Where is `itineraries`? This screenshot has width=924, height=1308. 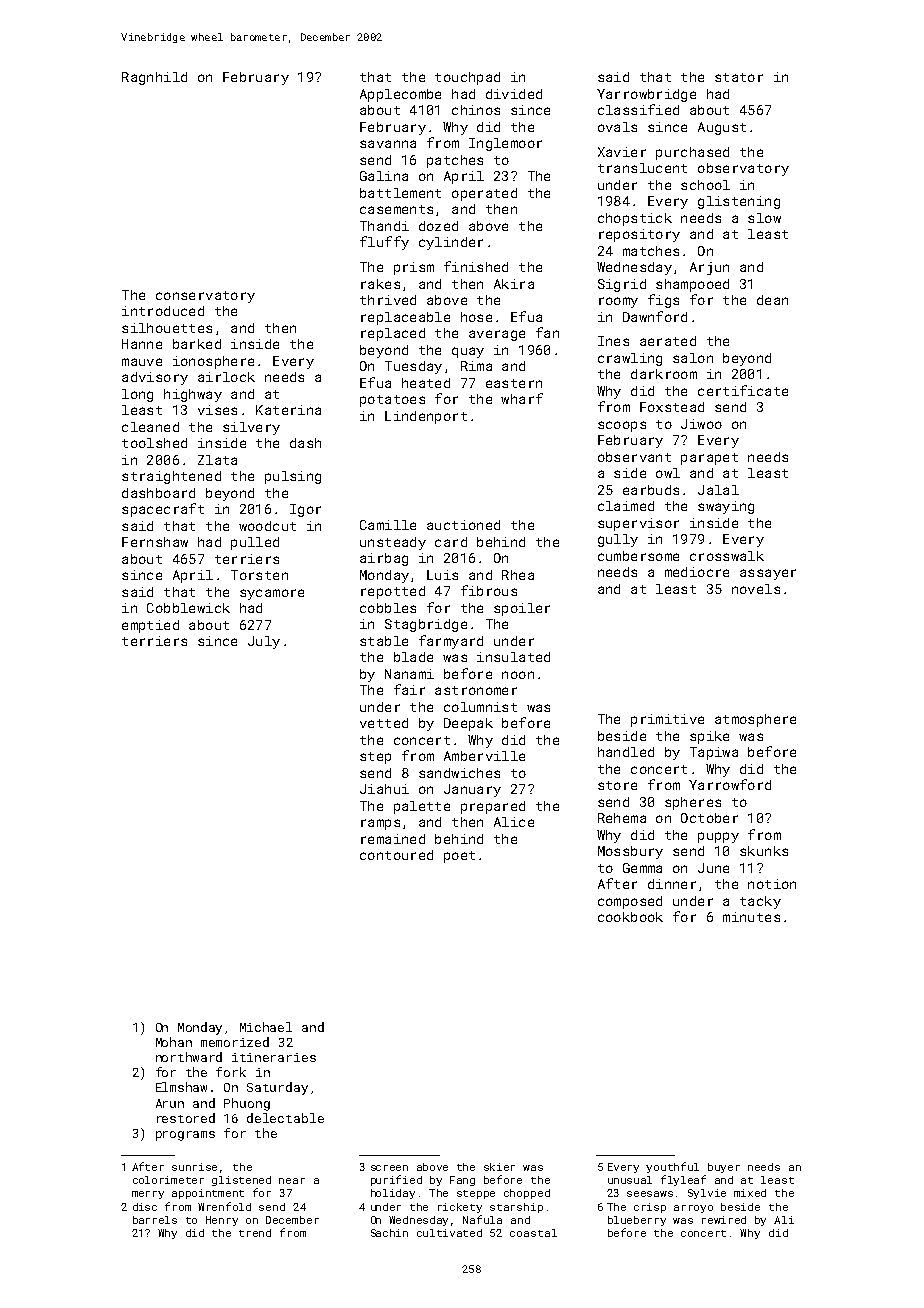 itineraries is located at coordinates (274, 1057).
